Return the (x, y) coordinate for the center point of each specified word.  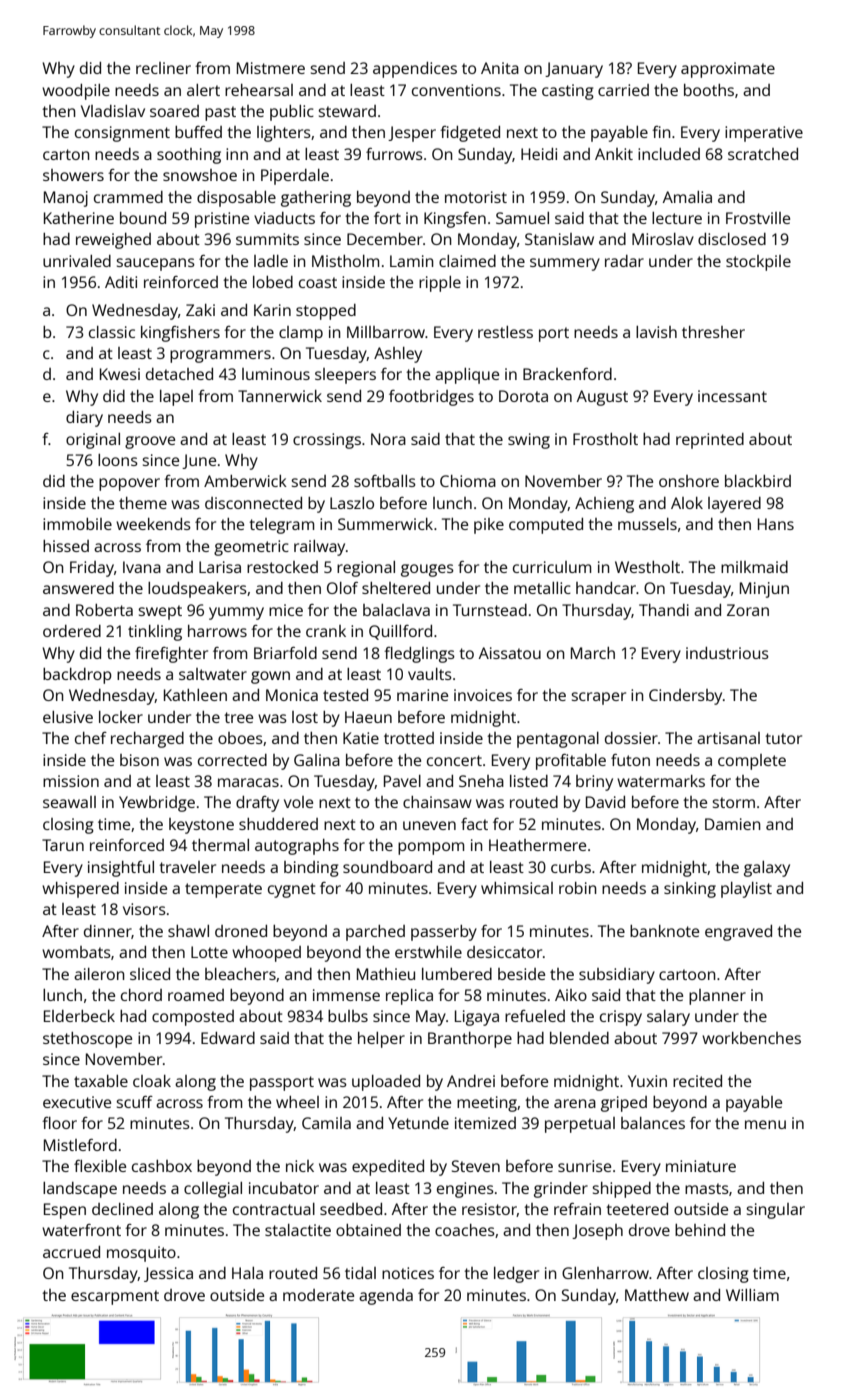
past (220, 113)
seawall (69, 802)
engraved (738, 933)
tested (345, 695)
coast (318, 282)
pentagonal (558, 740)
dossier (631, 738)
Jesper (412, 134)
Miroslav (663, 239)
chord (141, 995)
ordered (72, 631)
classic (112, 332)
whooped (266, 954)
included (669, 154)
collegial (213, 1190)
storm (733, 802)
